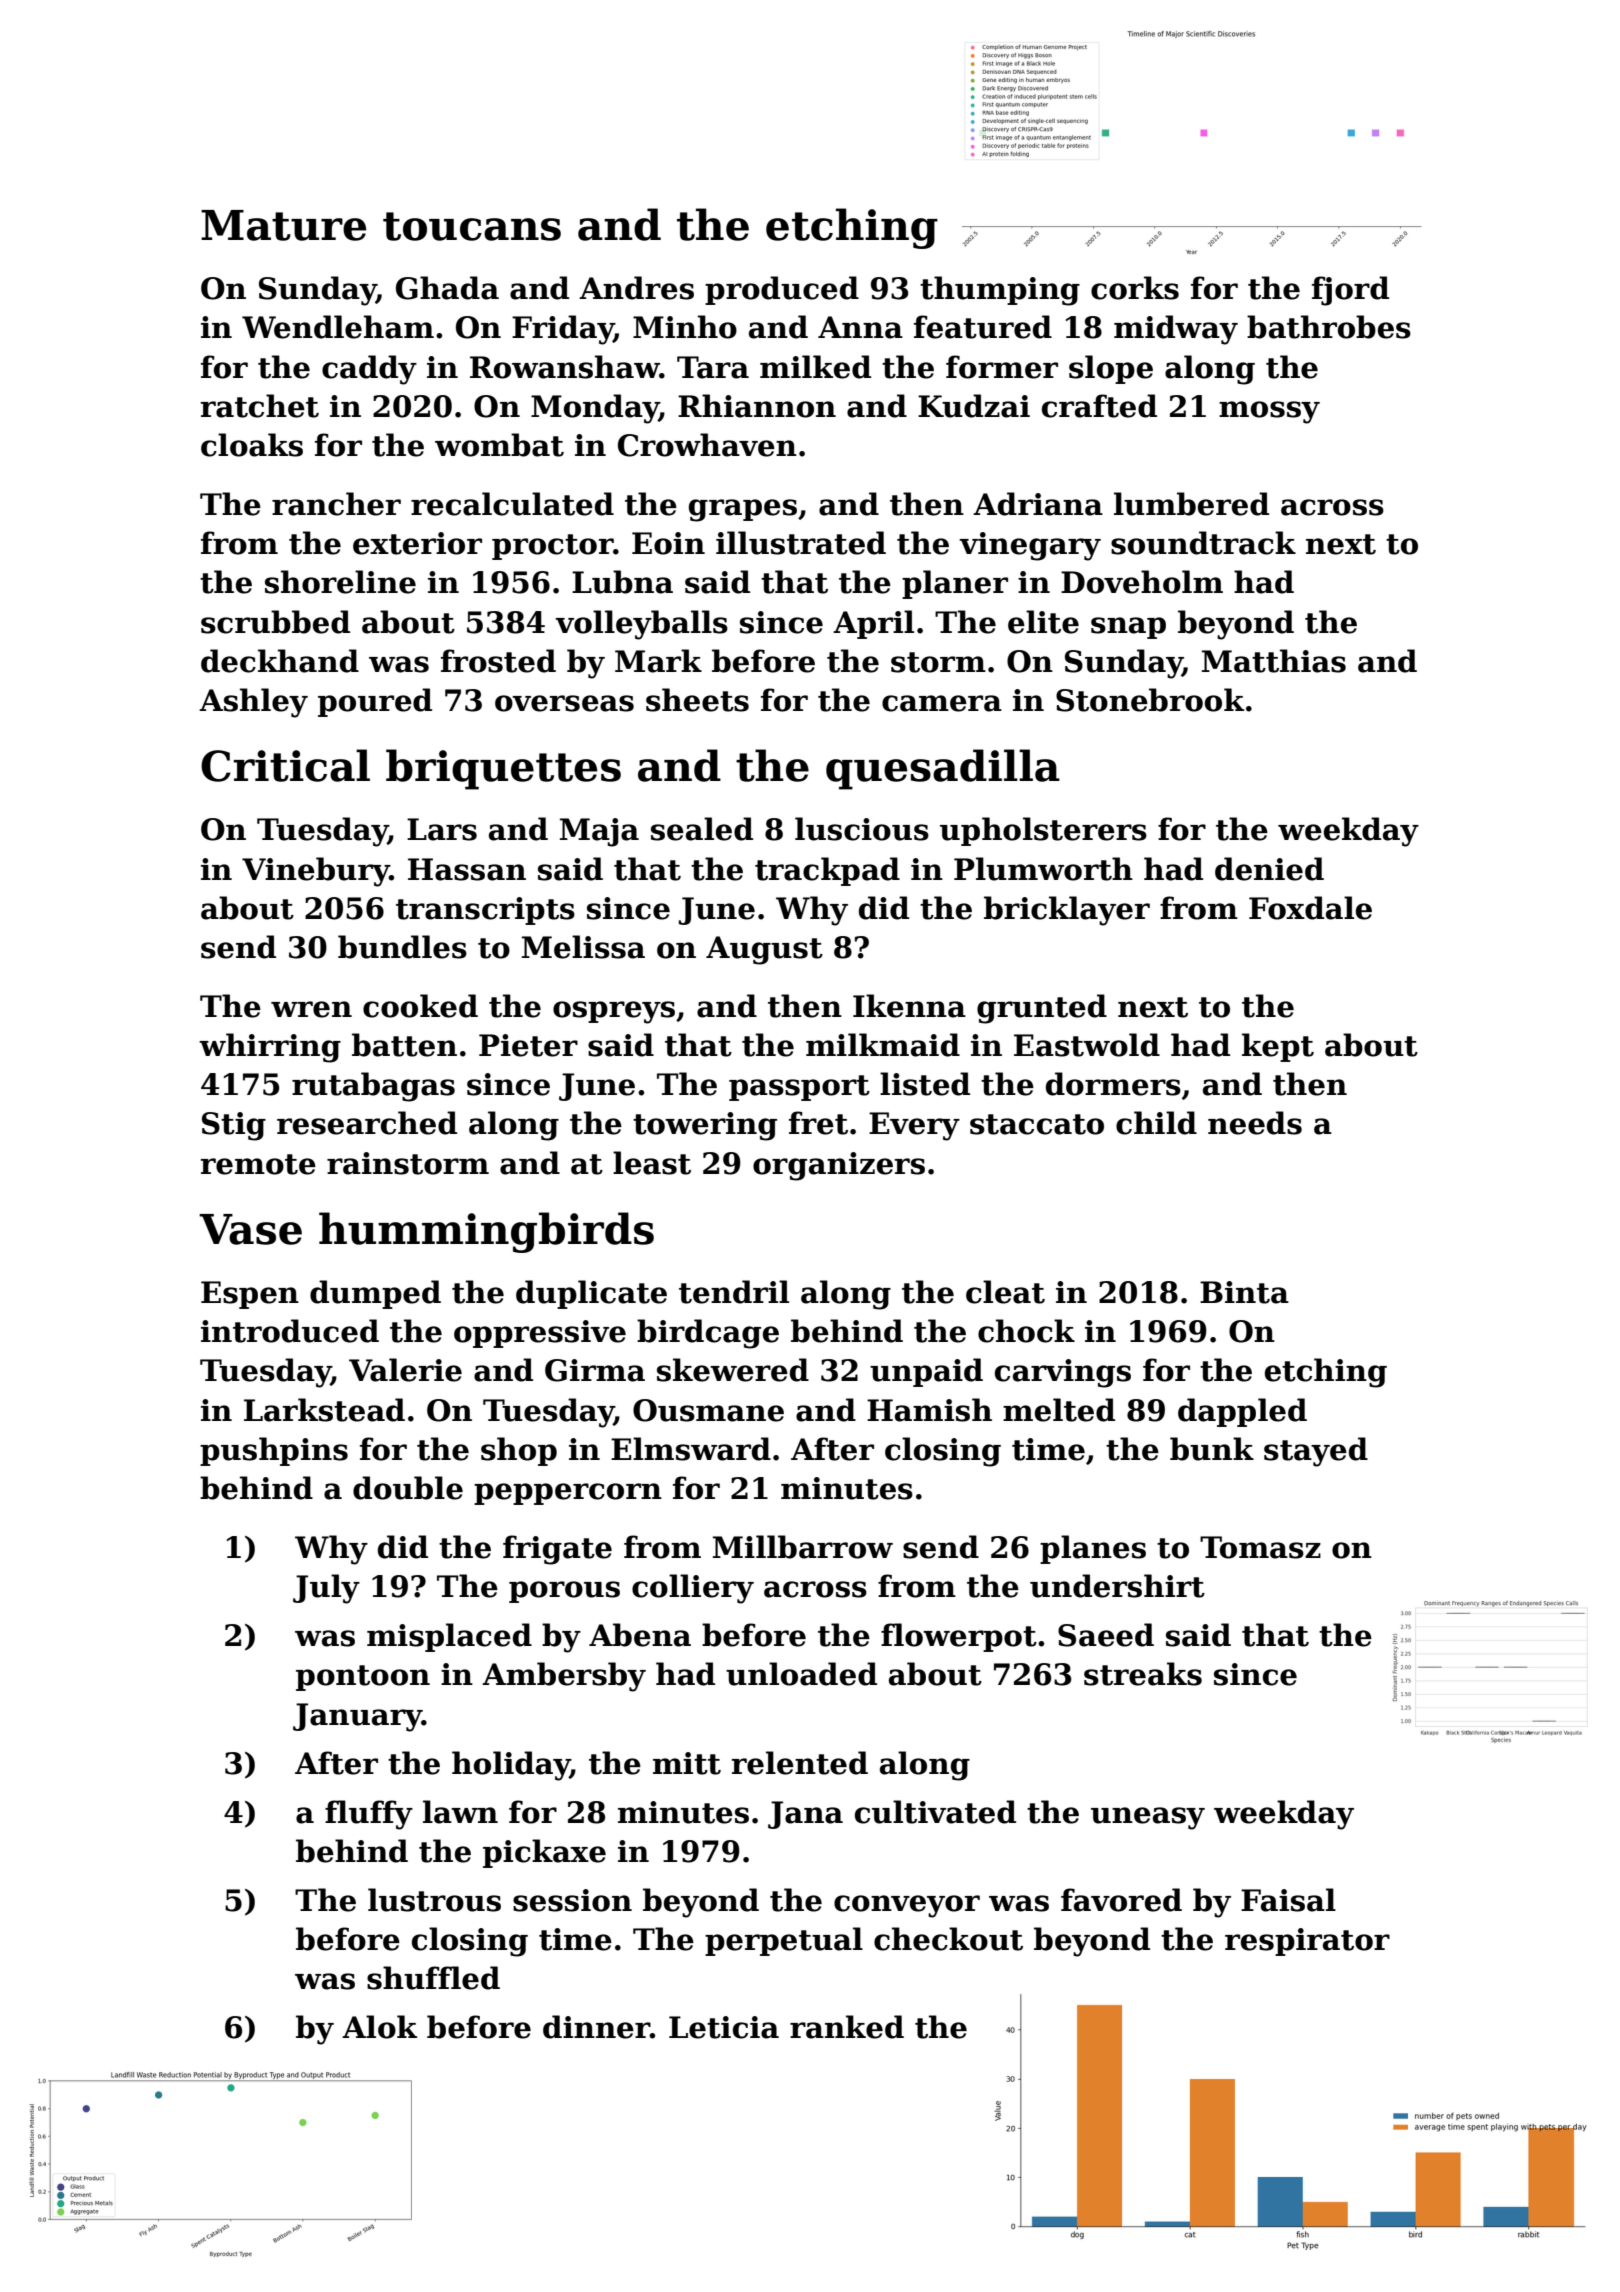 The height and width of the screenshot is (2292, 1620). I want to click on Alok, so click(379, 2027).
